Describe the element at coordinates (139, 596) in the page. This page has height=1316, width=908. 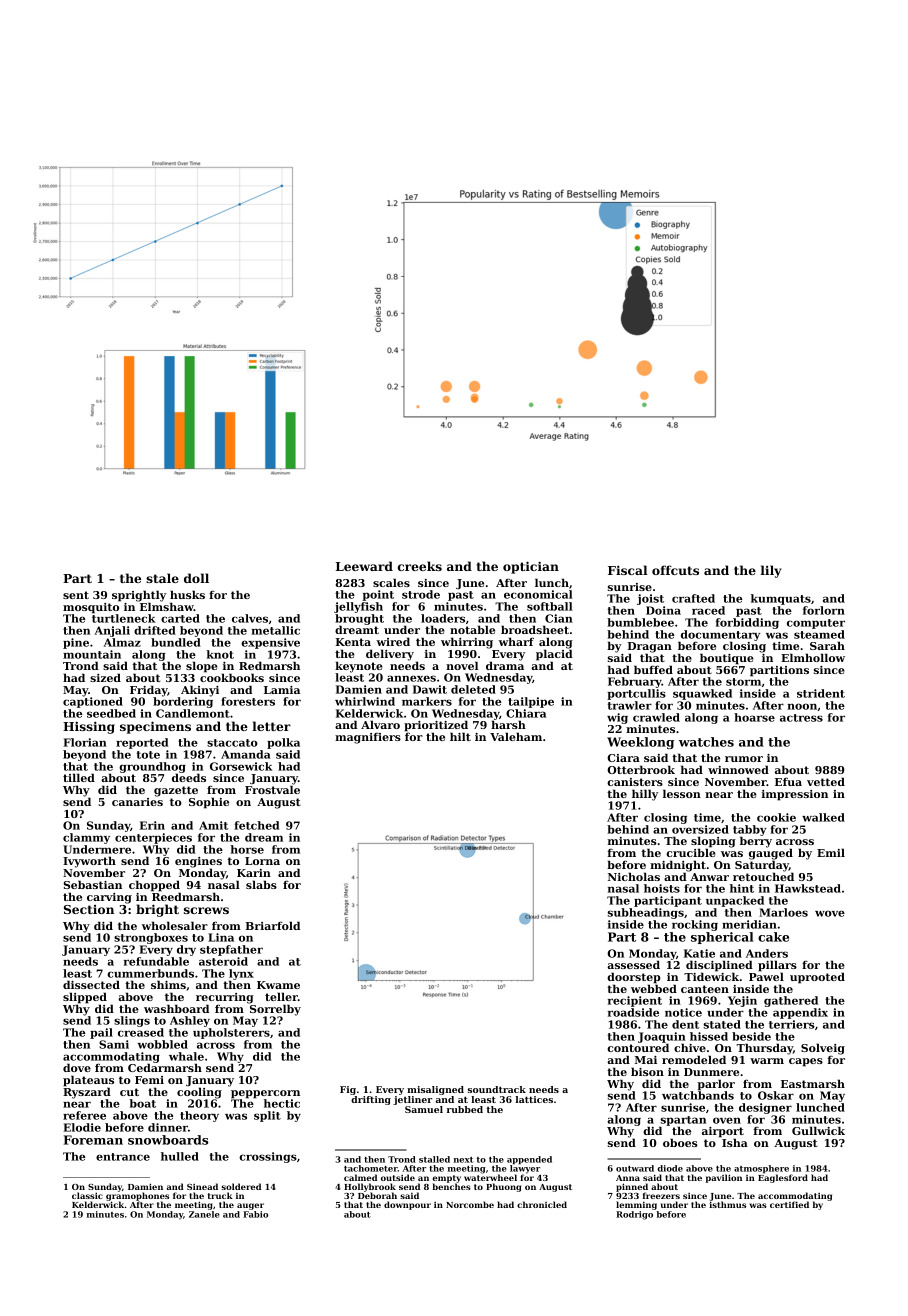
I see `sprightly` at that location.
